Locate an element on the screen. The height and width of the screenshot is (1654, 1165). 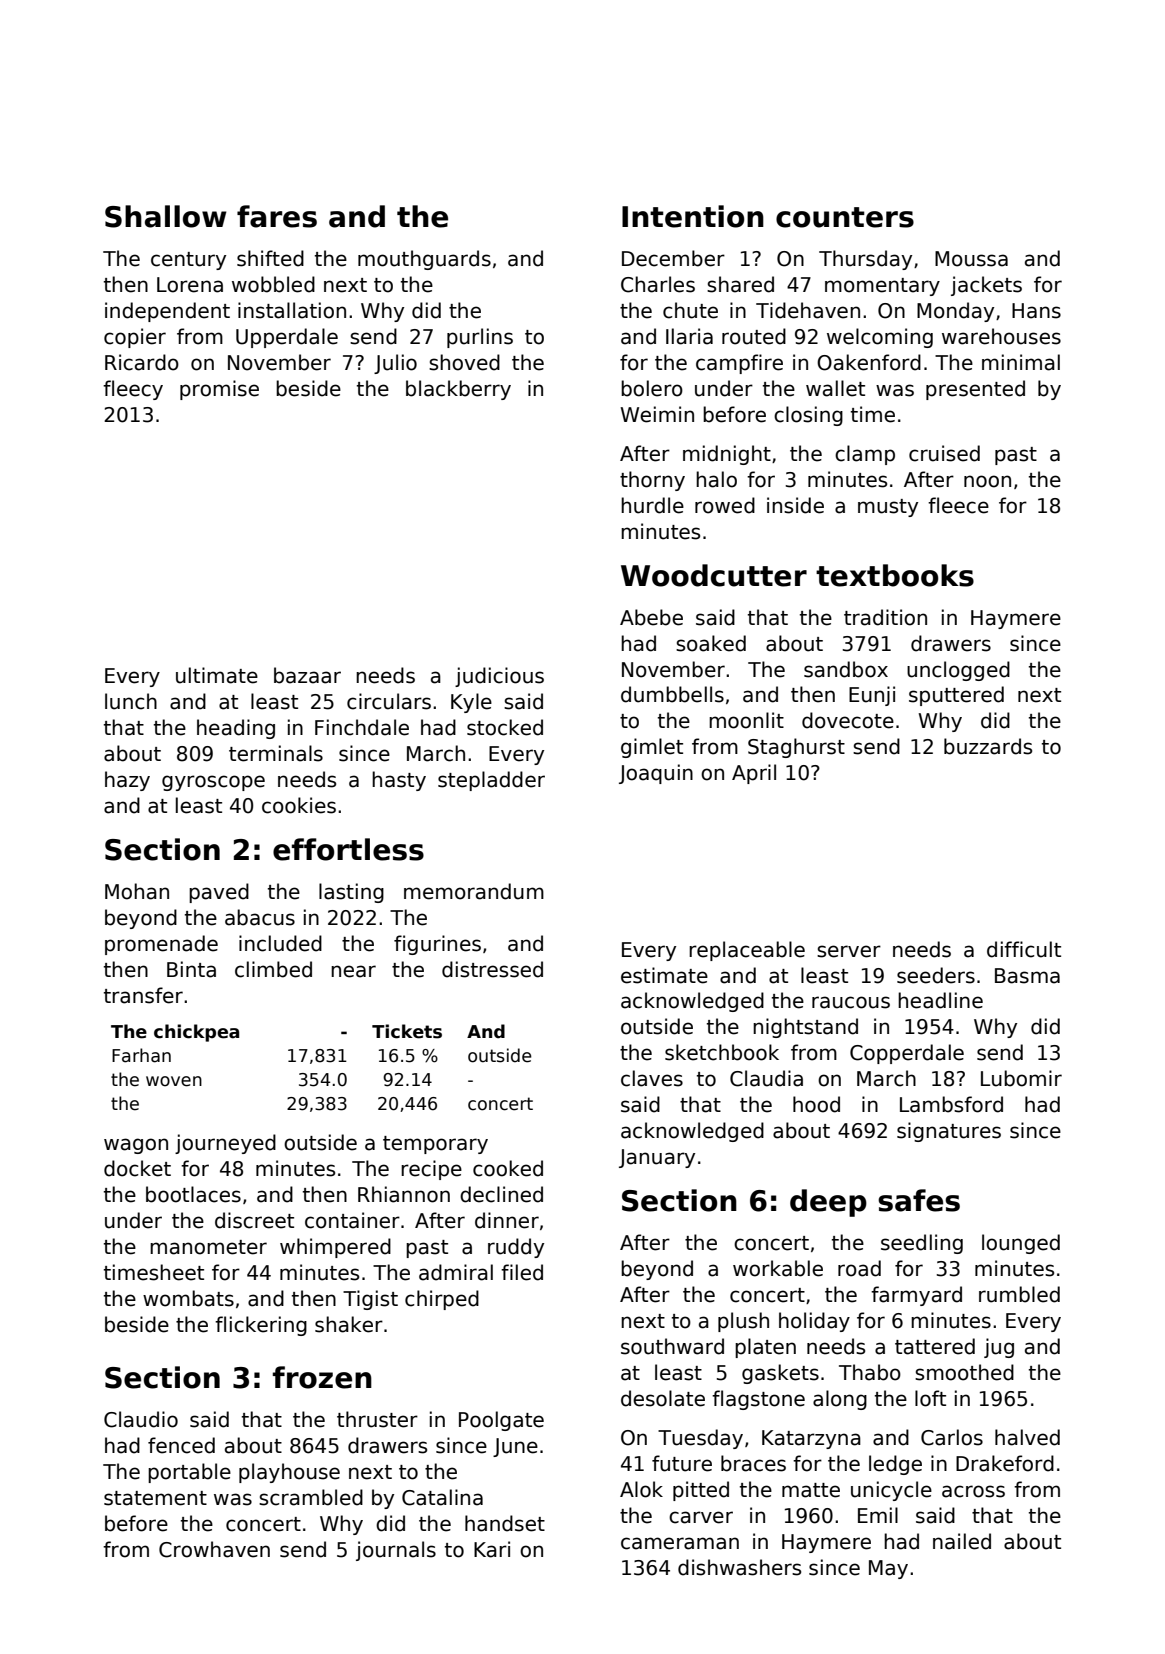
Finchdale is located at coordinates (362, 727).
